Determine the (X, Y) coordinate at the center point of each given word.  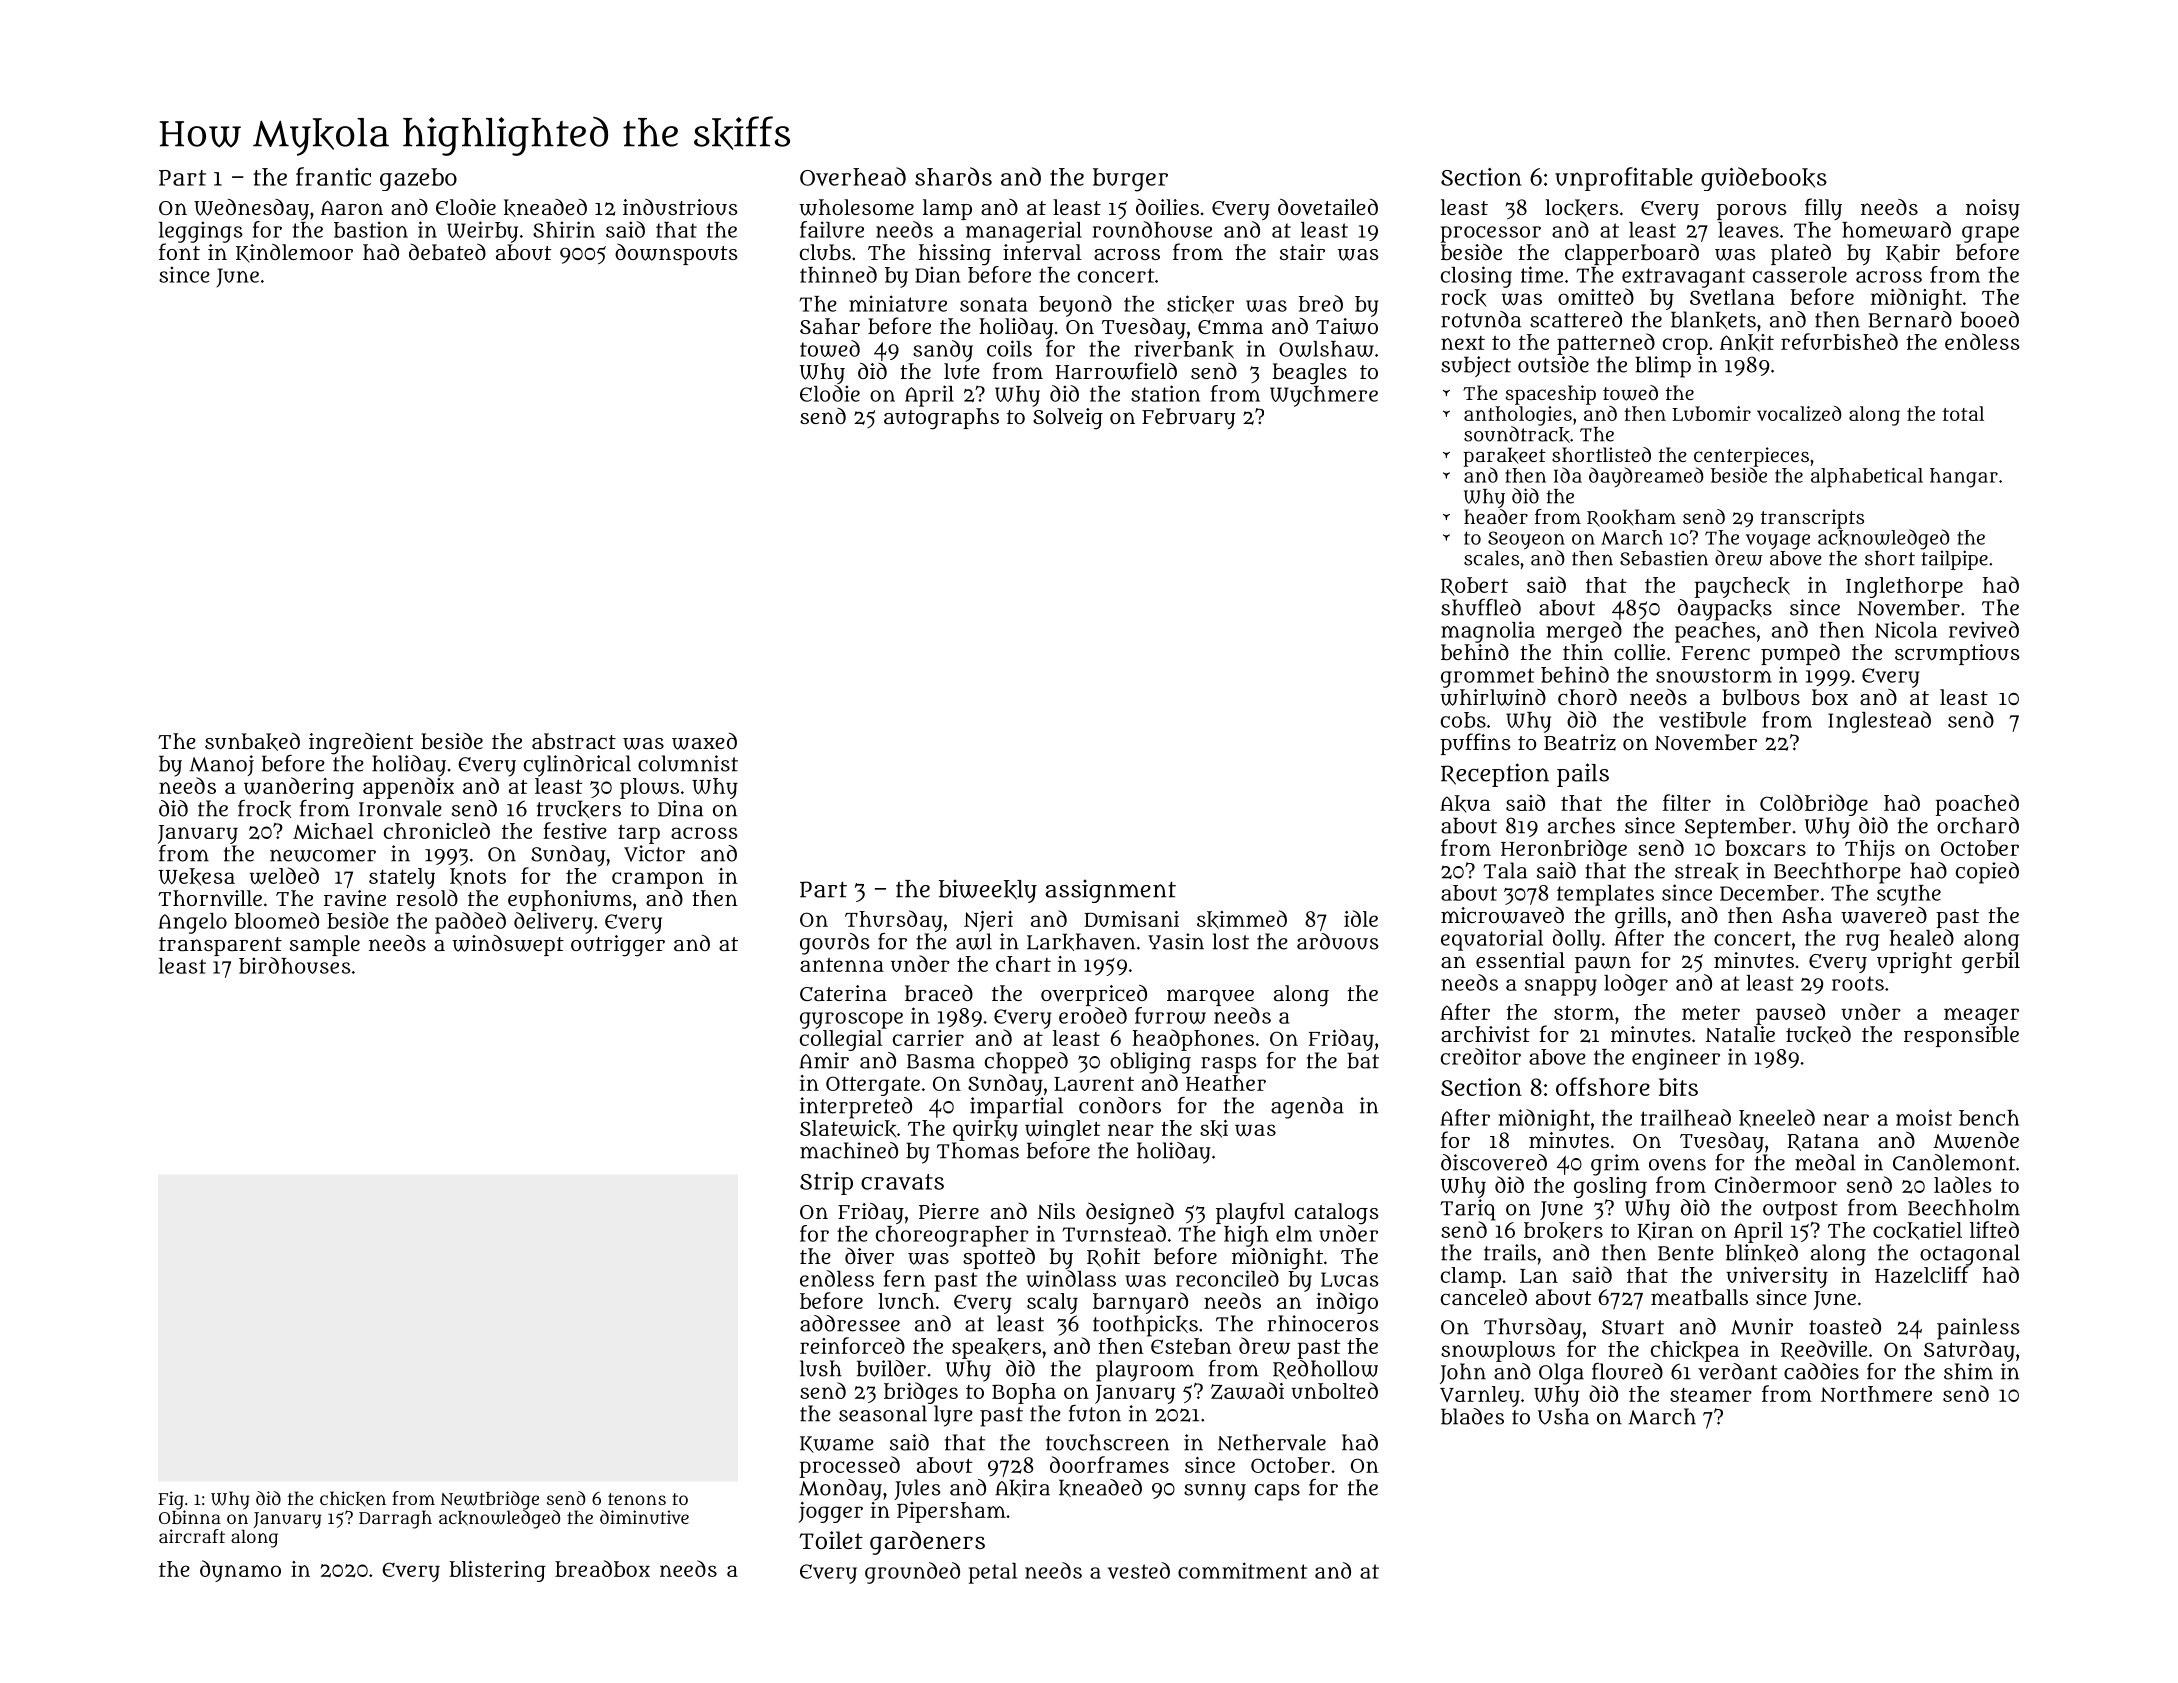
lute (962, 371)
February (1188, 418)
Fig (171, 1500)
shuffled (1481, 607)
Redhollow (1325, 1369)
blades (1472, 1416)
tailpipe (1954, 560)
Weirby (482, 232)
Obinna (190, 1517)
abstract (574, 741)
